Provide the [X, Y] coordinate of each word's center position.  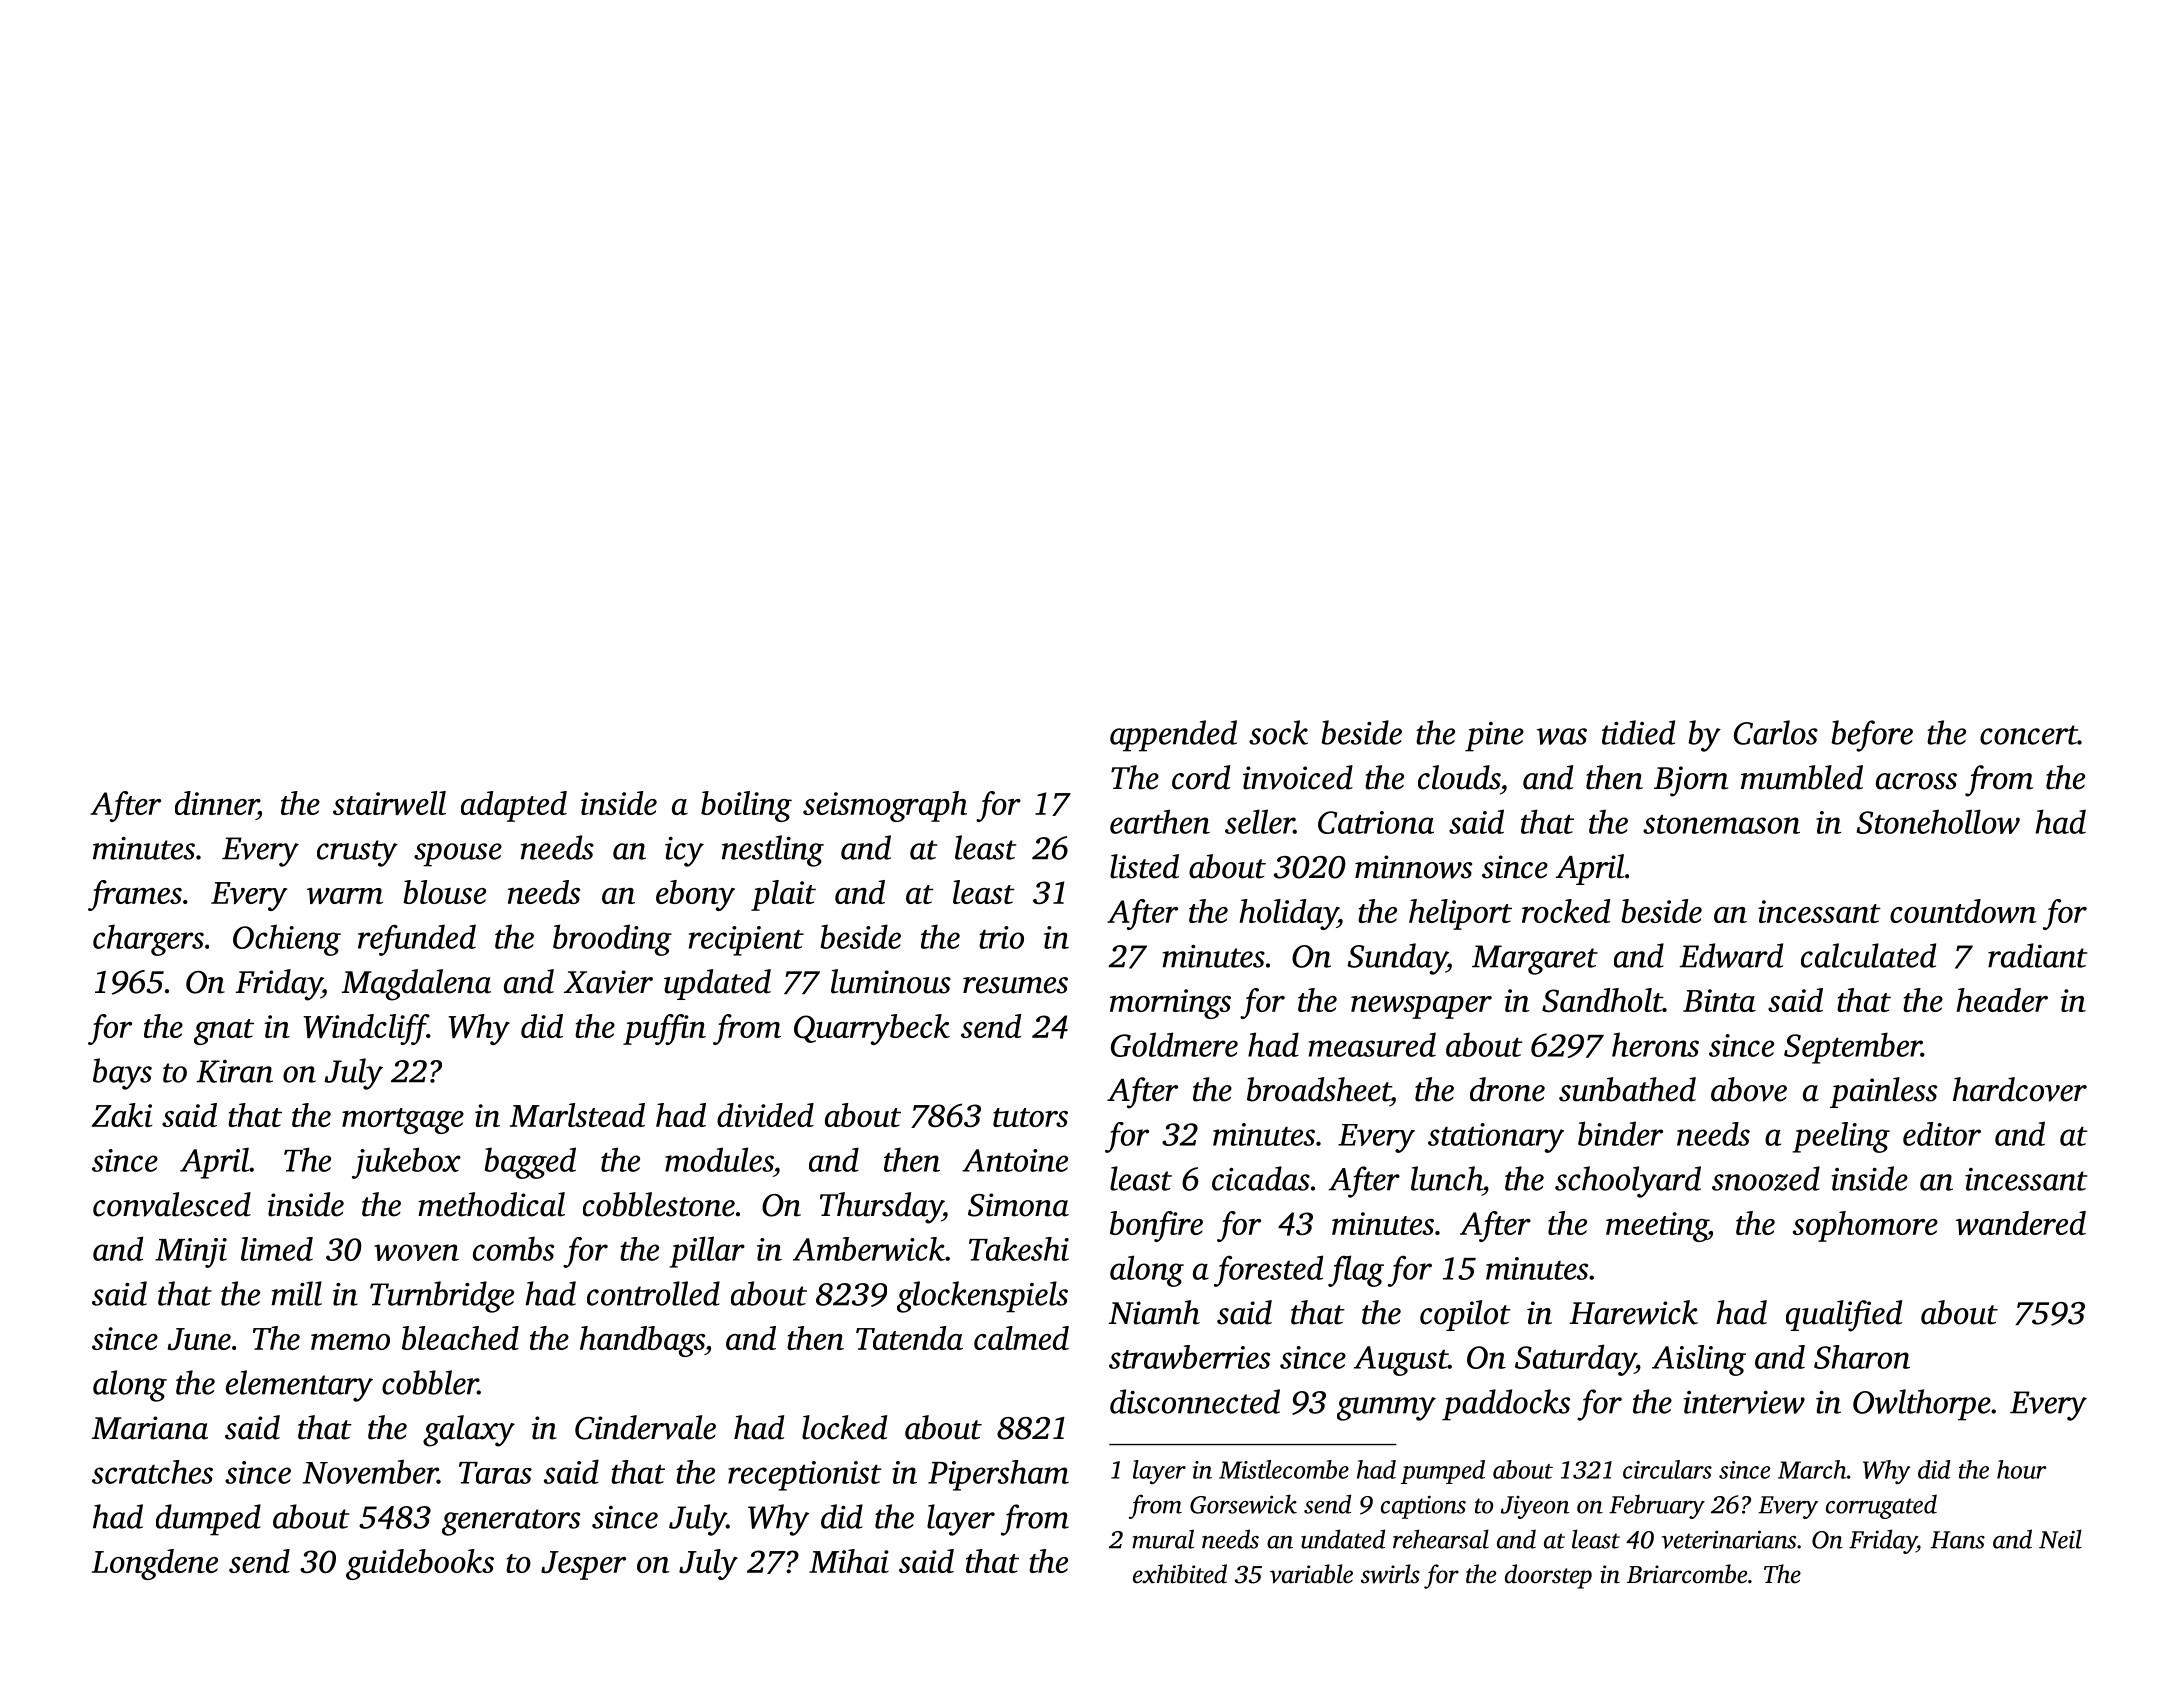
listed [1144, 866]
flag [1356, 1271]
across [1916, 781]
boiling [746, 806]
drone [1507, 1089]
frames [135, 895]
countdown [1963, 911]
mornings [1170, 1004]
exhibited [1180, 1574]
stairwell [389, 803]
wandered [2021, 1223]
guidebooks [420, 1564]
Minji [191, 1253]
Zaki [122, 1115]
